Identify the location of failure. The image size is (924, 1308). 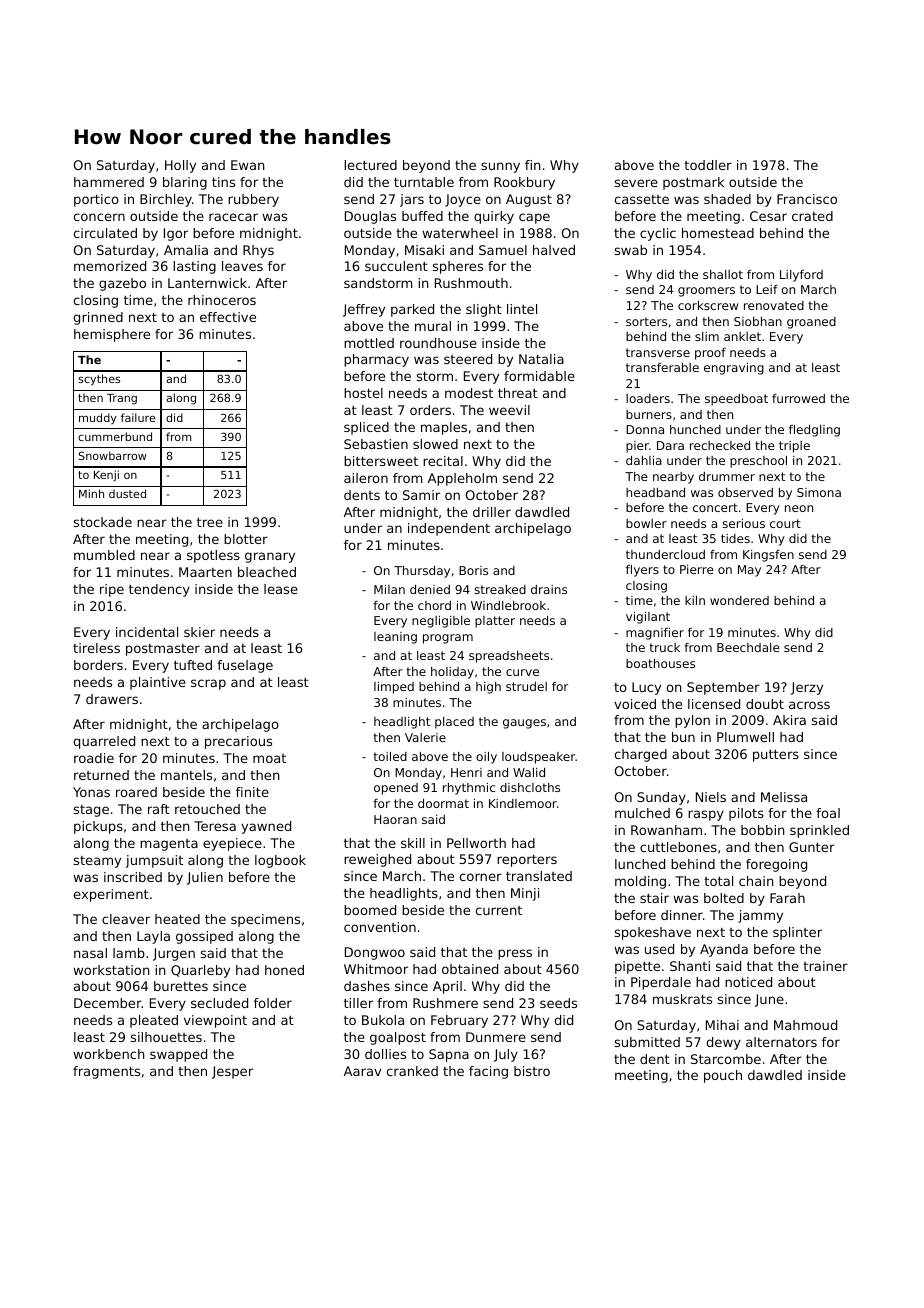
(138, 417).
